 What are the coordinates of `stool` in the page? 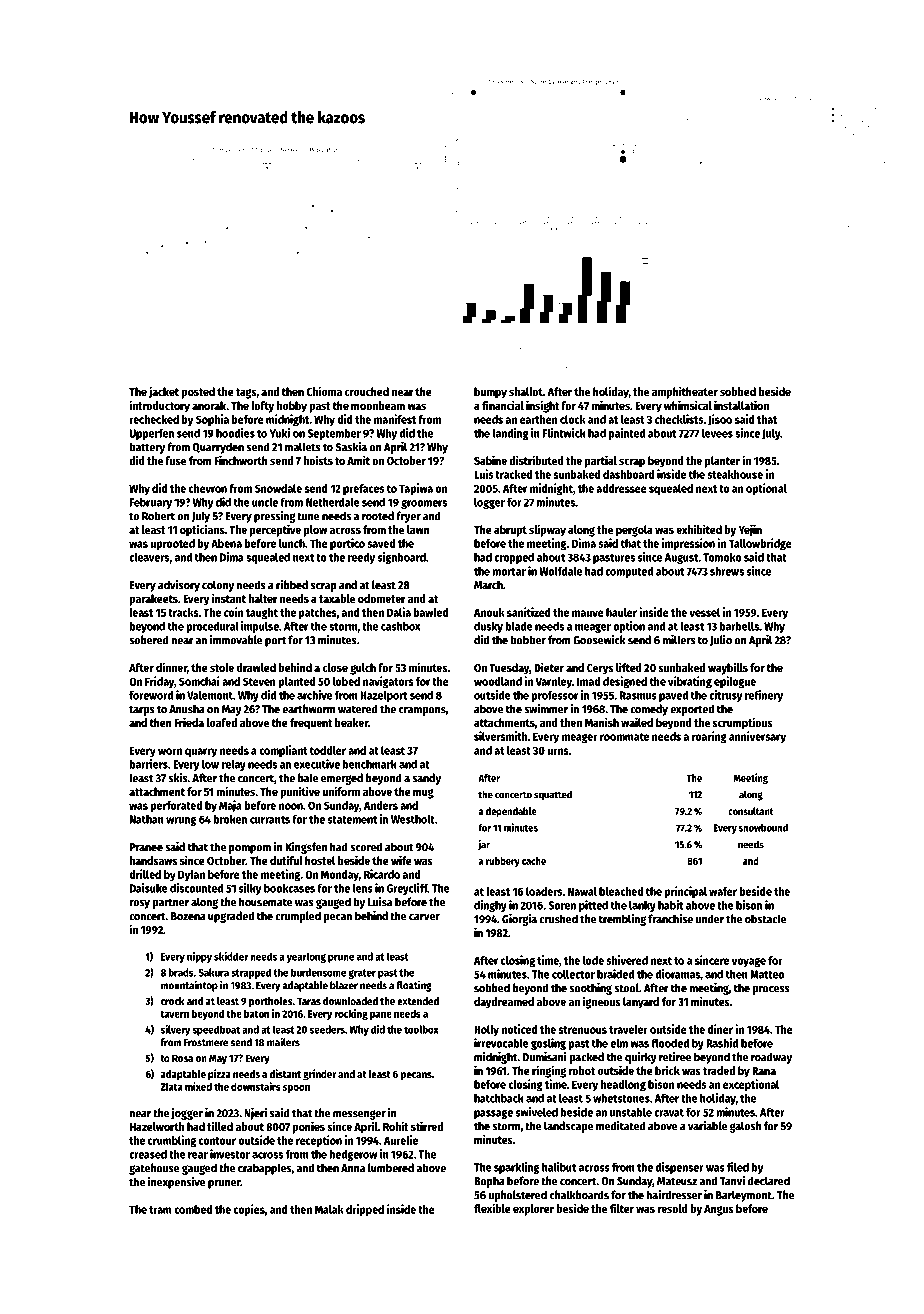 It's located at (626, 988).
